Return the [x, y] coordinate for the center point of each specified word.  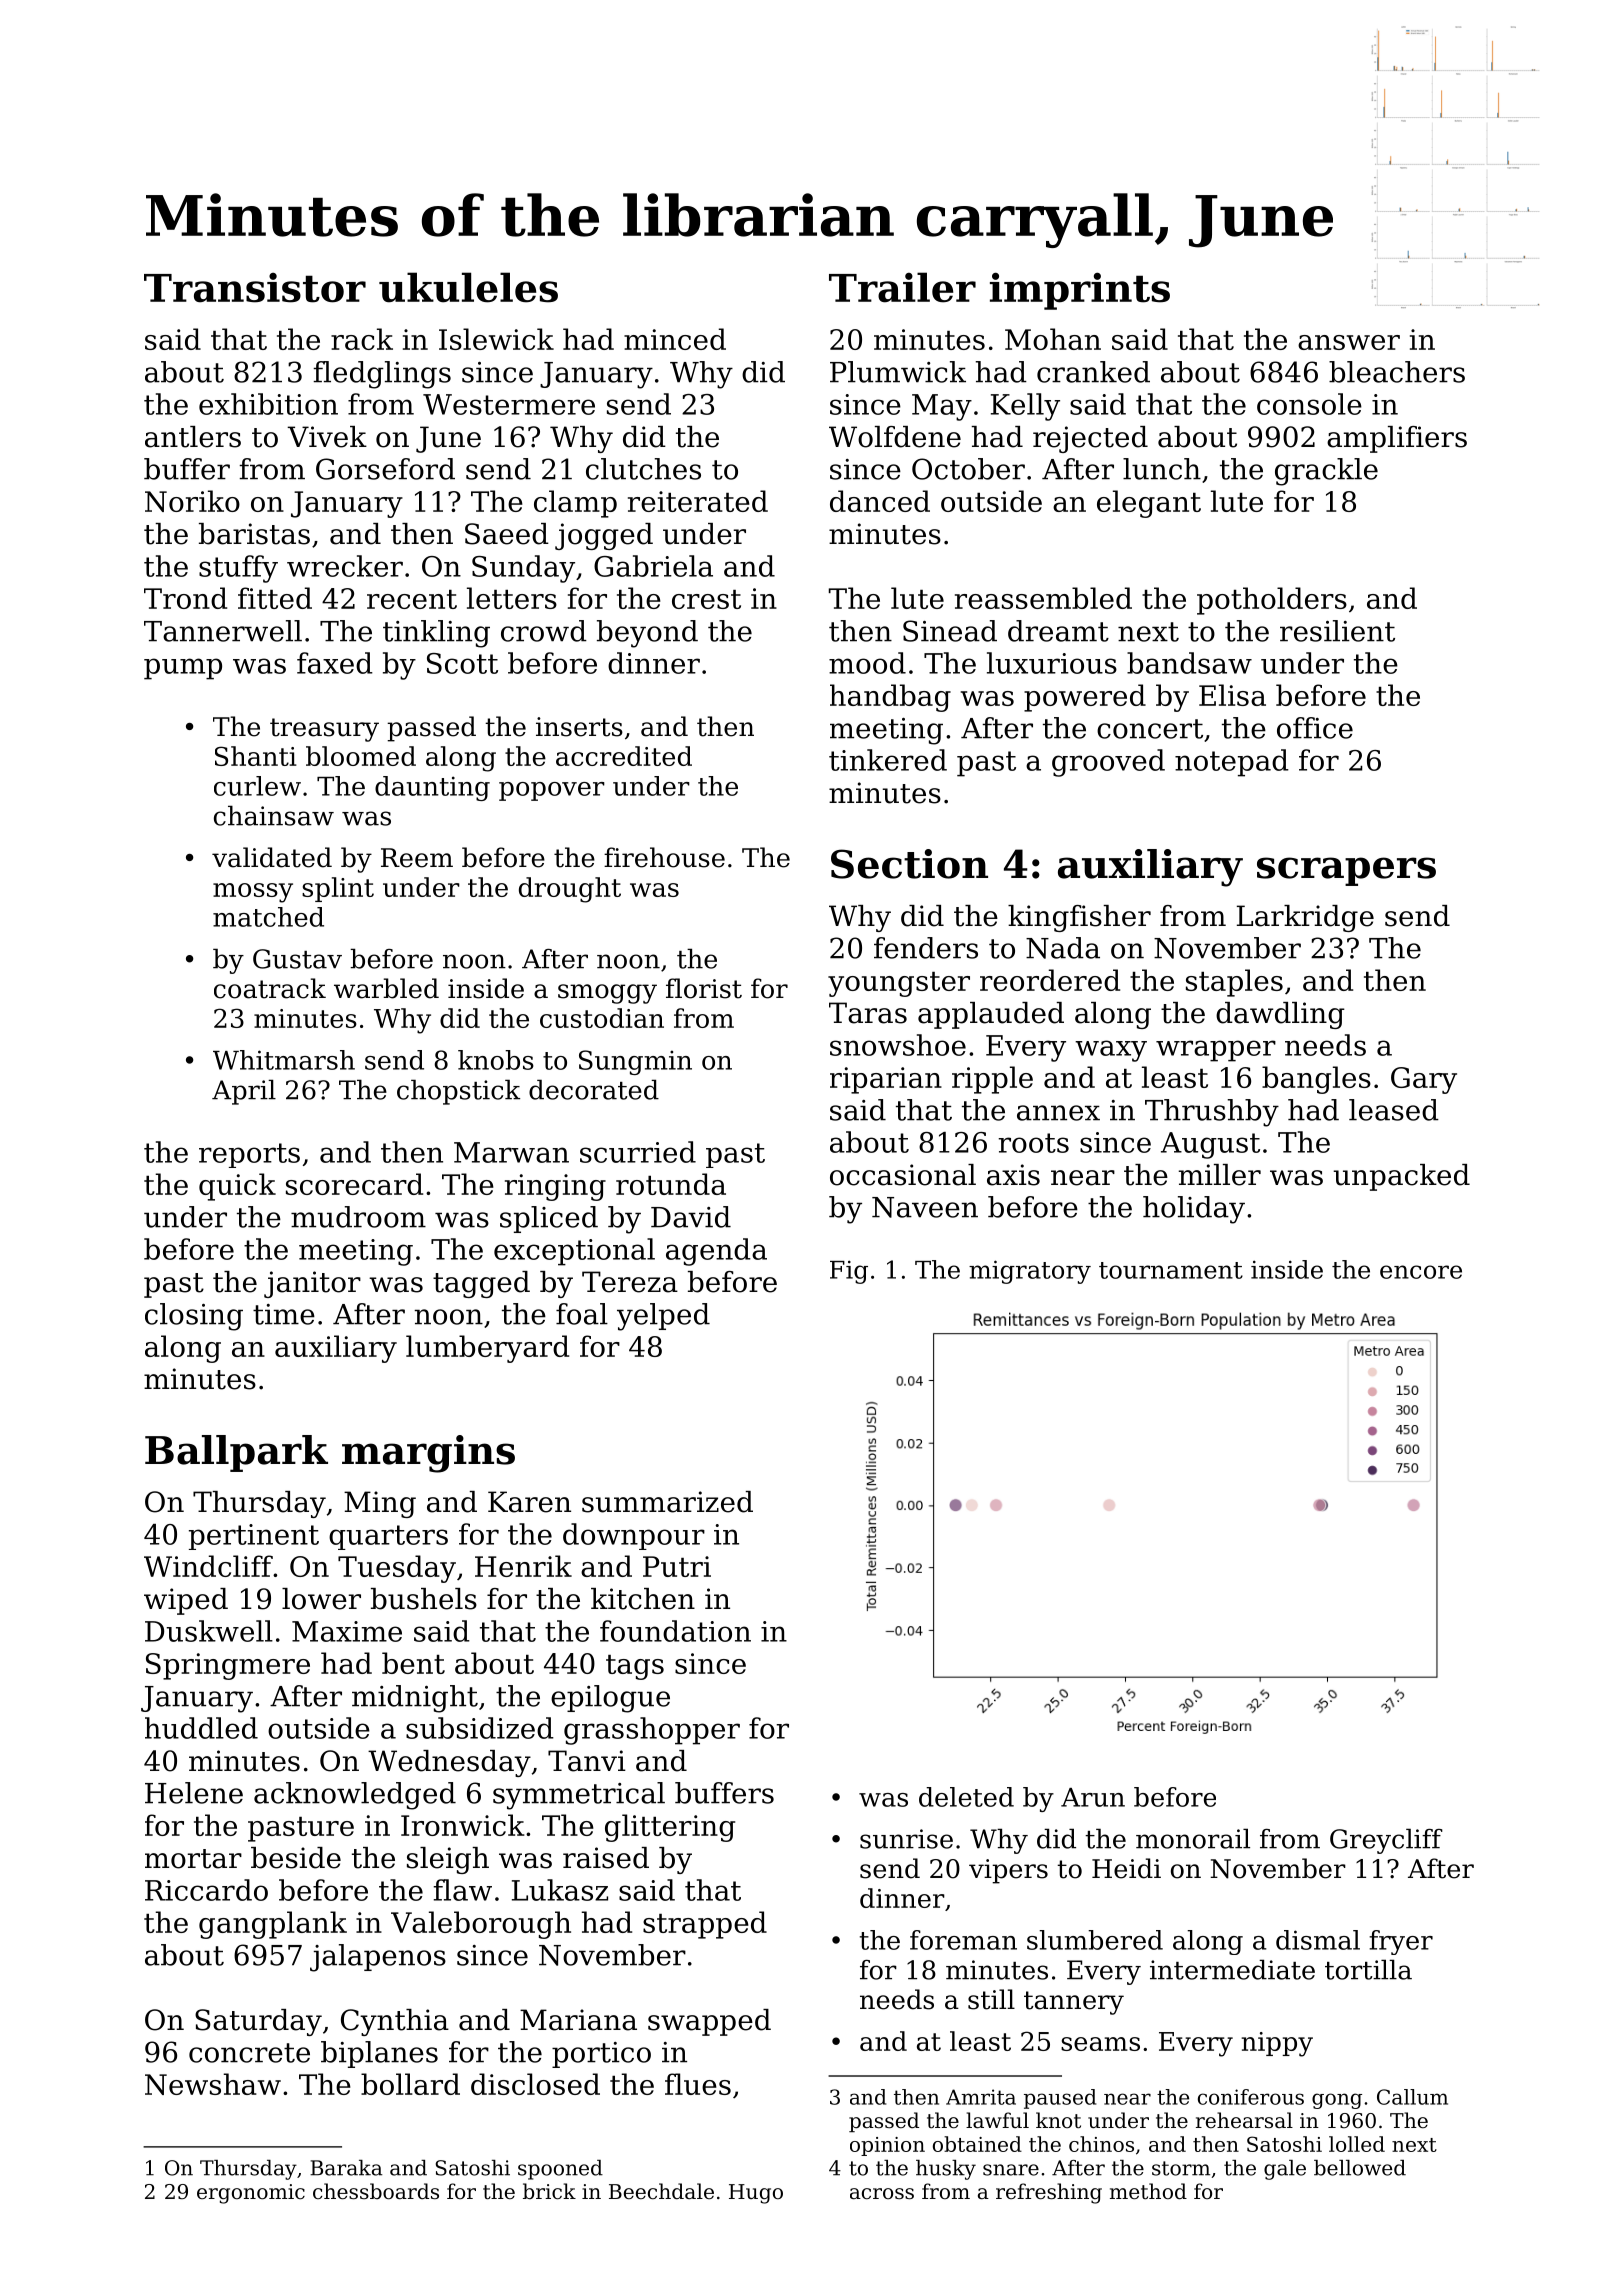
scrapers [1346, 871]
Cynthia [395, 2022]
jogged [604, 536]
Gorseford [385, 469]
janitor [312, 1284]
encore [1421, 1272]
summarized [667, 1502]
